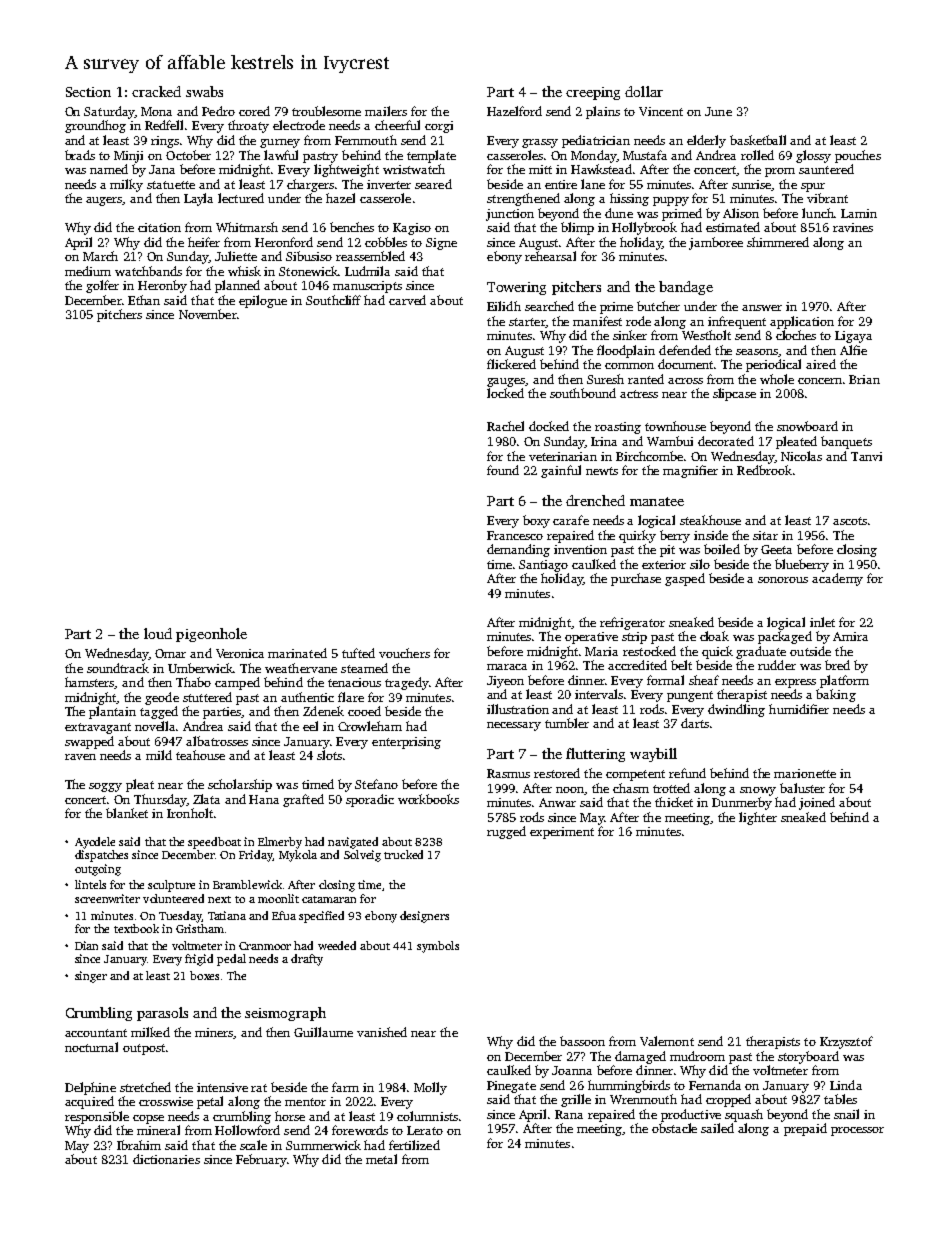 The image size is (952, 1233). What do you see at coordinates (858, 156) in the screenshot?
I see `pouches` at bounding box center [858, 156].
